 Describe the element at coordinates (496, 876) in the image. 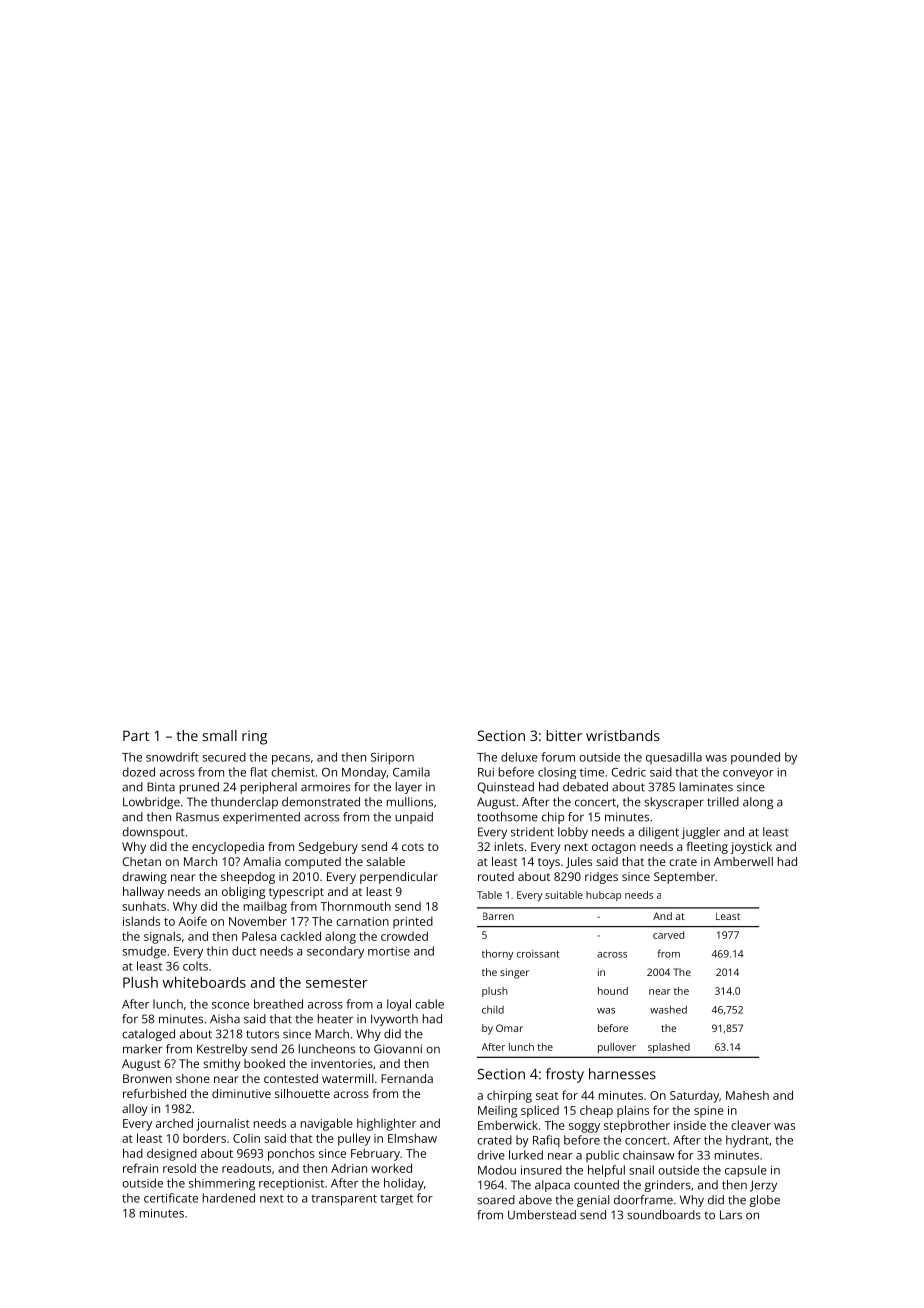

I see `routed` at that location.
